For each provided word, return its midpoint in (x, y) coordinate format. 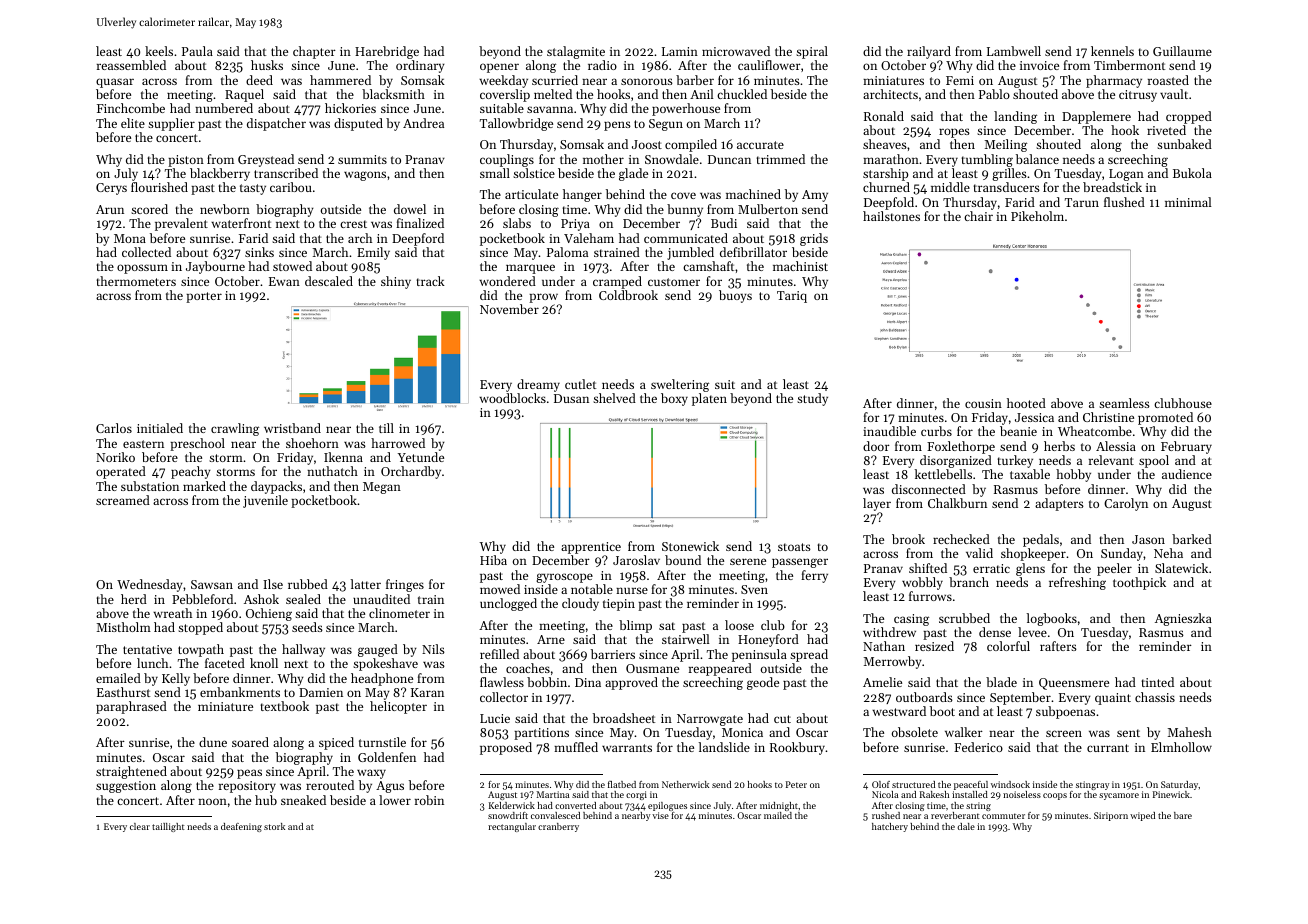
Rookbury (797, 748)
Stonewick (690, 546)
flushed (1124, 202)
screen (1064, 733)
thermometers (136, 281)
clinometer (399, 613)
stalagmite (576, 52)
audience (1187, 474)
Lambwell (1014, 51)
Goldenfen (387, 757)
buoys (735, 296)
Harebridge (387, 52)
